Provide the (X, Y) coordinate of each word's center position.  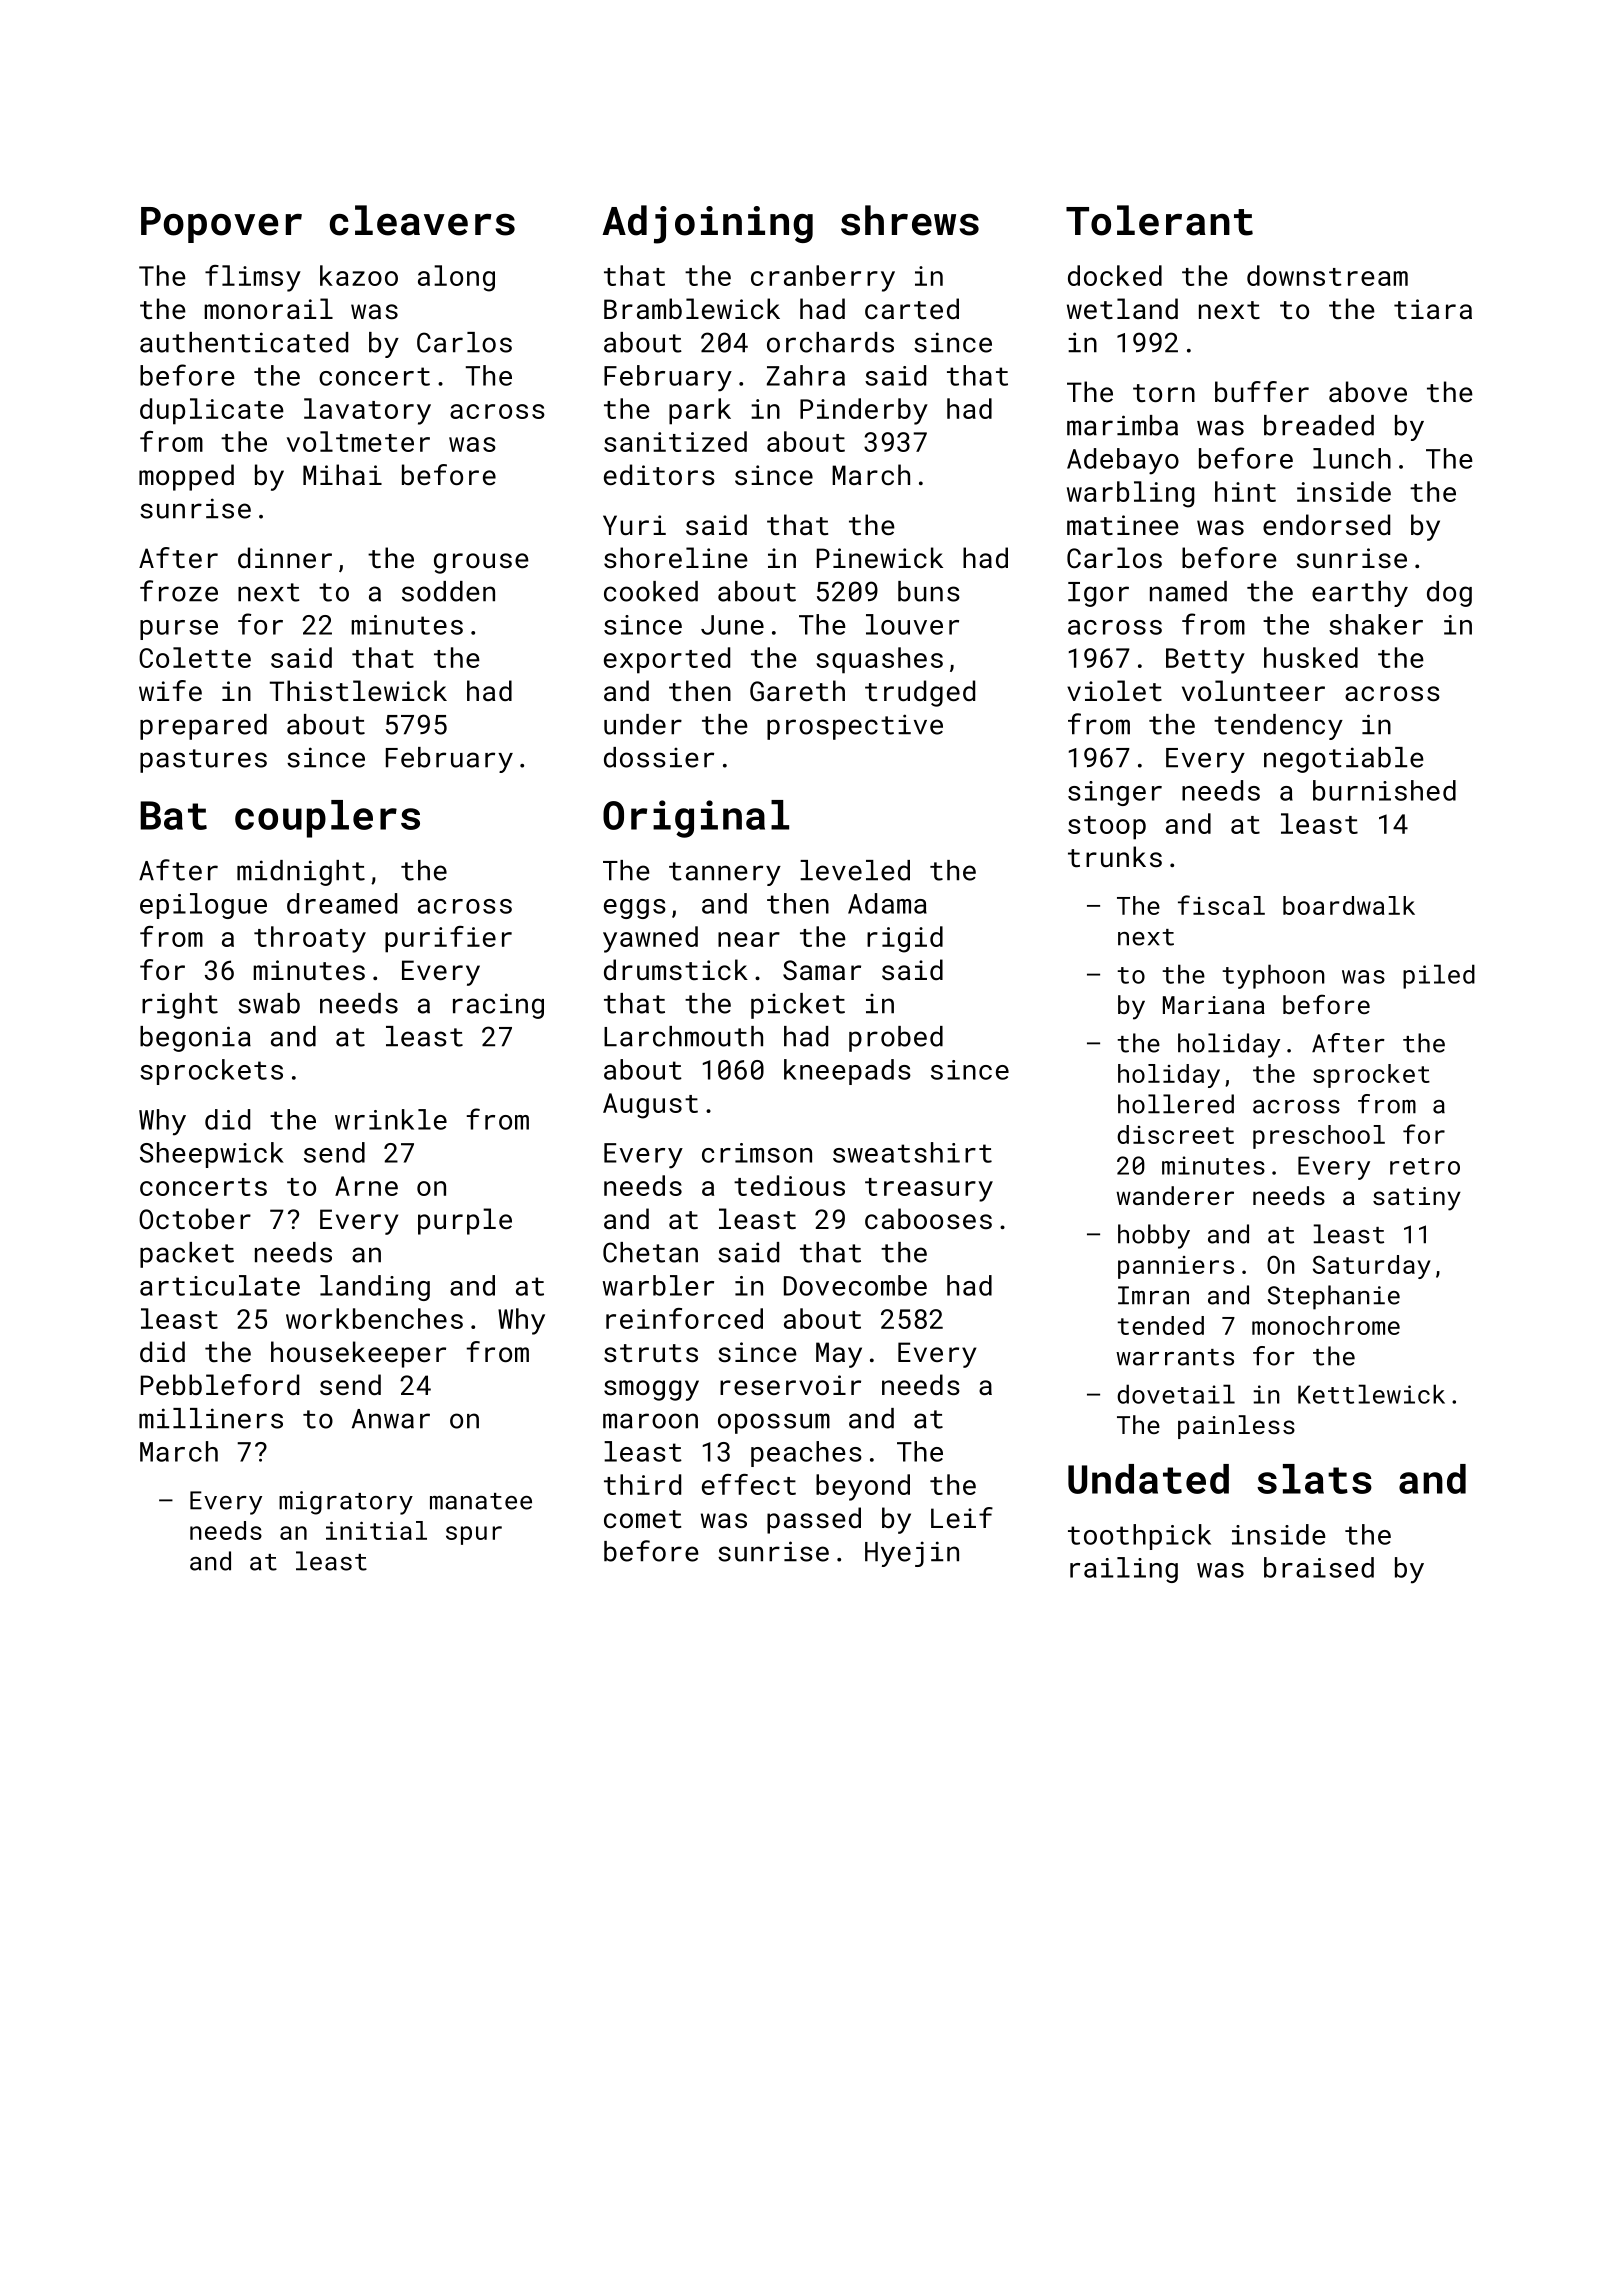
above (1368, 391)
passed (814, 1520)
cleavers (422, 220)
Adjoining (707, 224)
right (180, 1006)
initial (376, 1530)
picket (798, 1006)
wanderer (1175, 1195)
